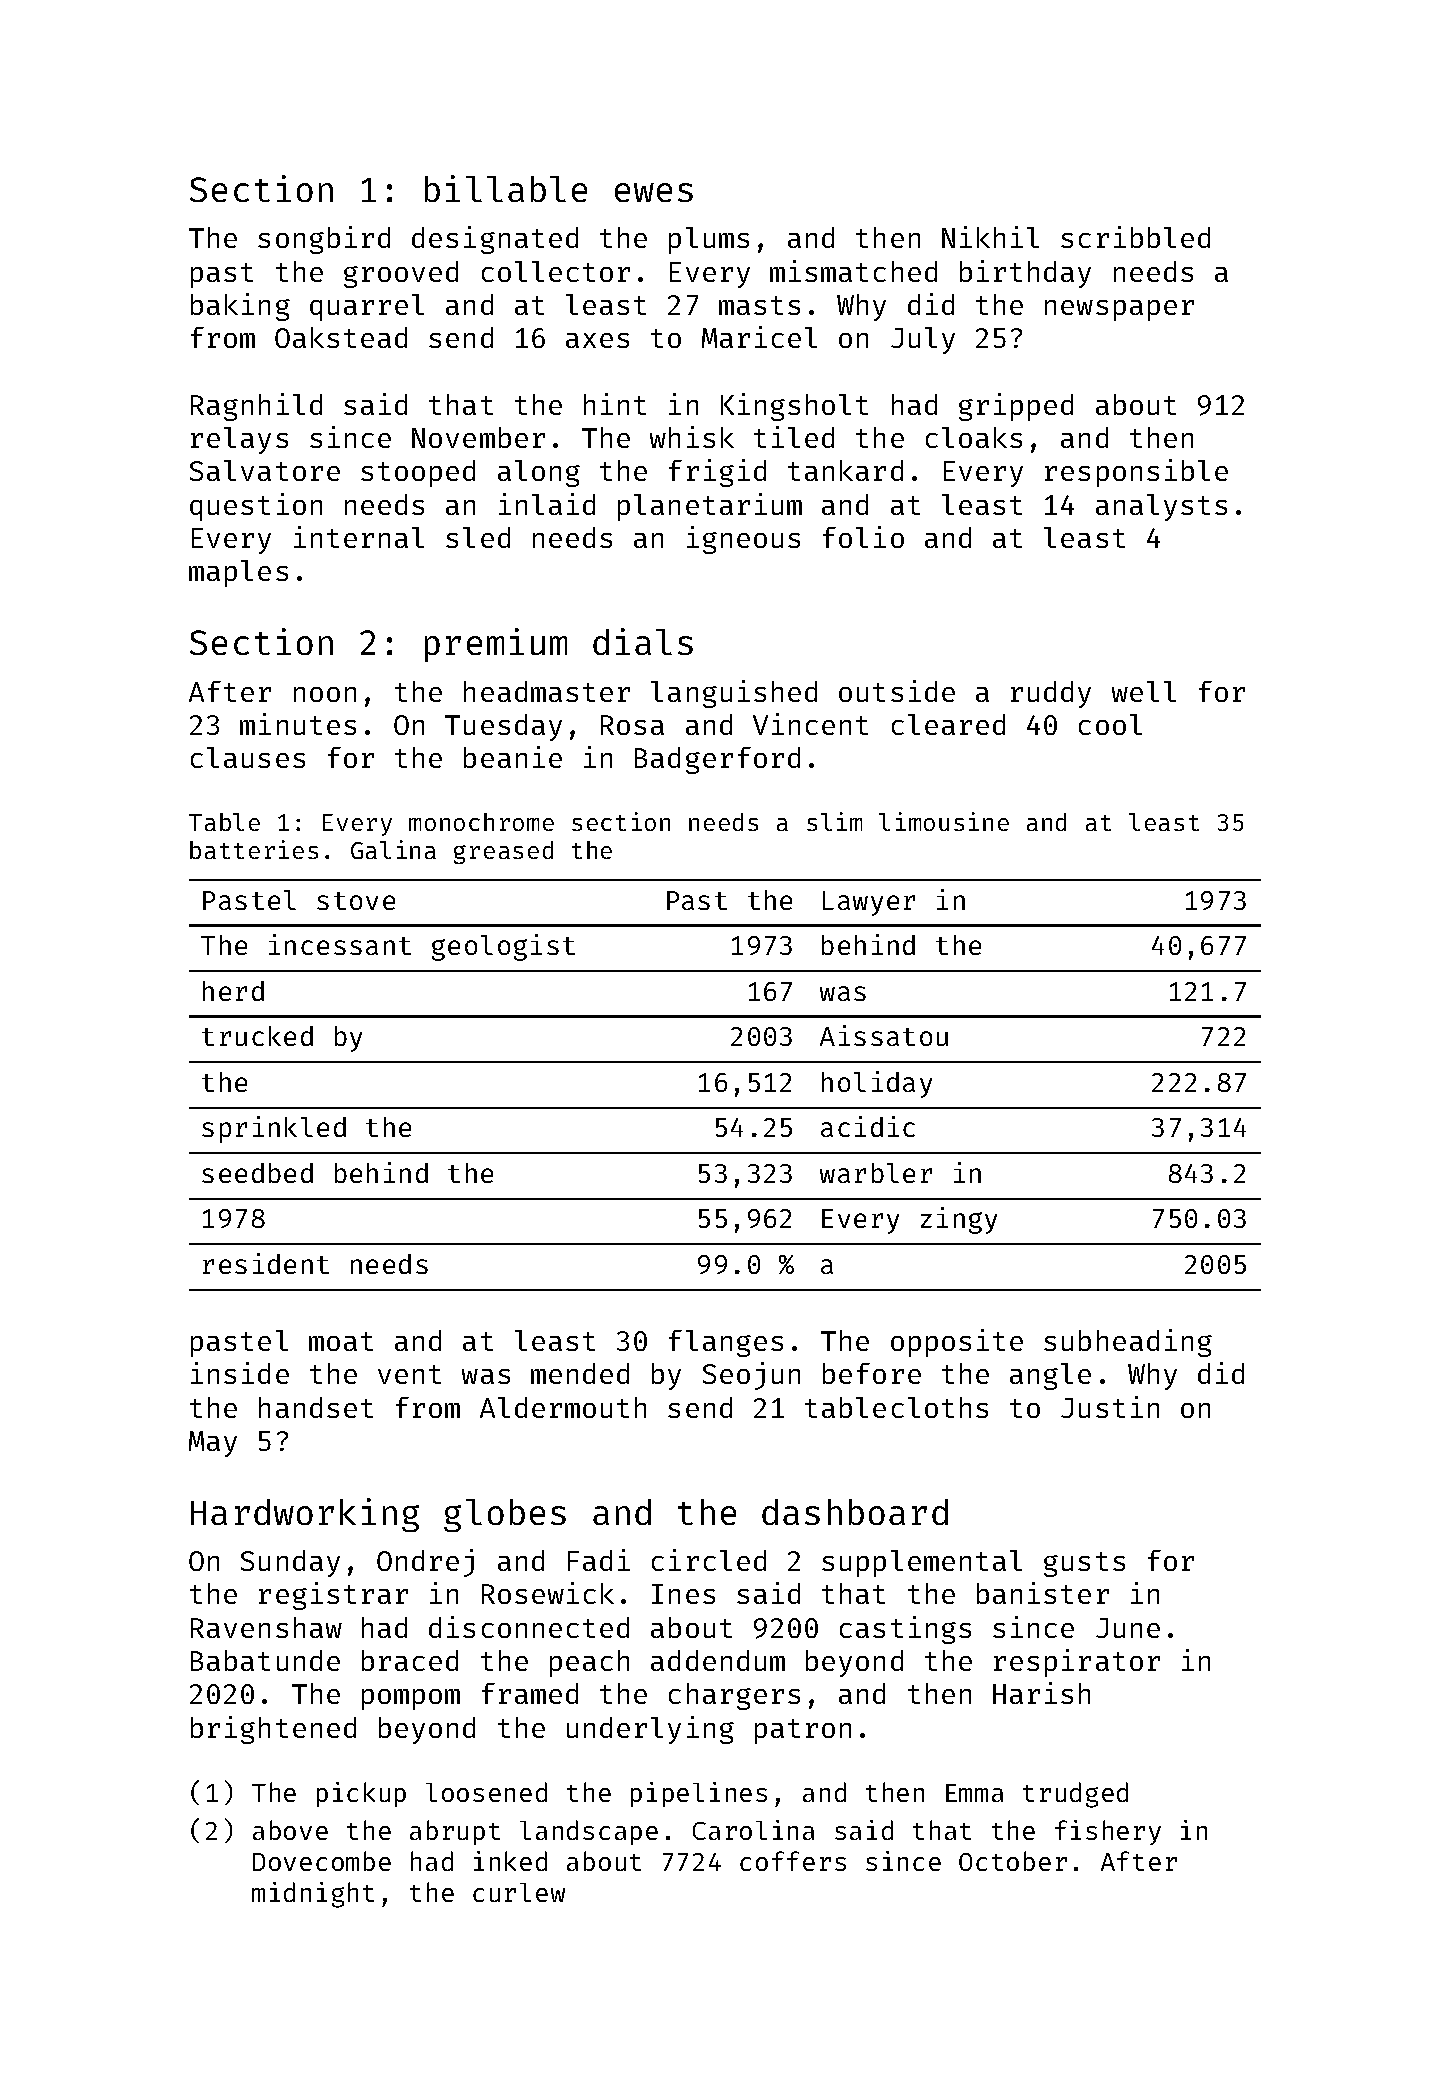 The width and height of the screenshot is (1450, 2100). What do you see at coordinates (990, 237) in the screenshot?
I see `Nikhil` at bounding box center [990, 237].
